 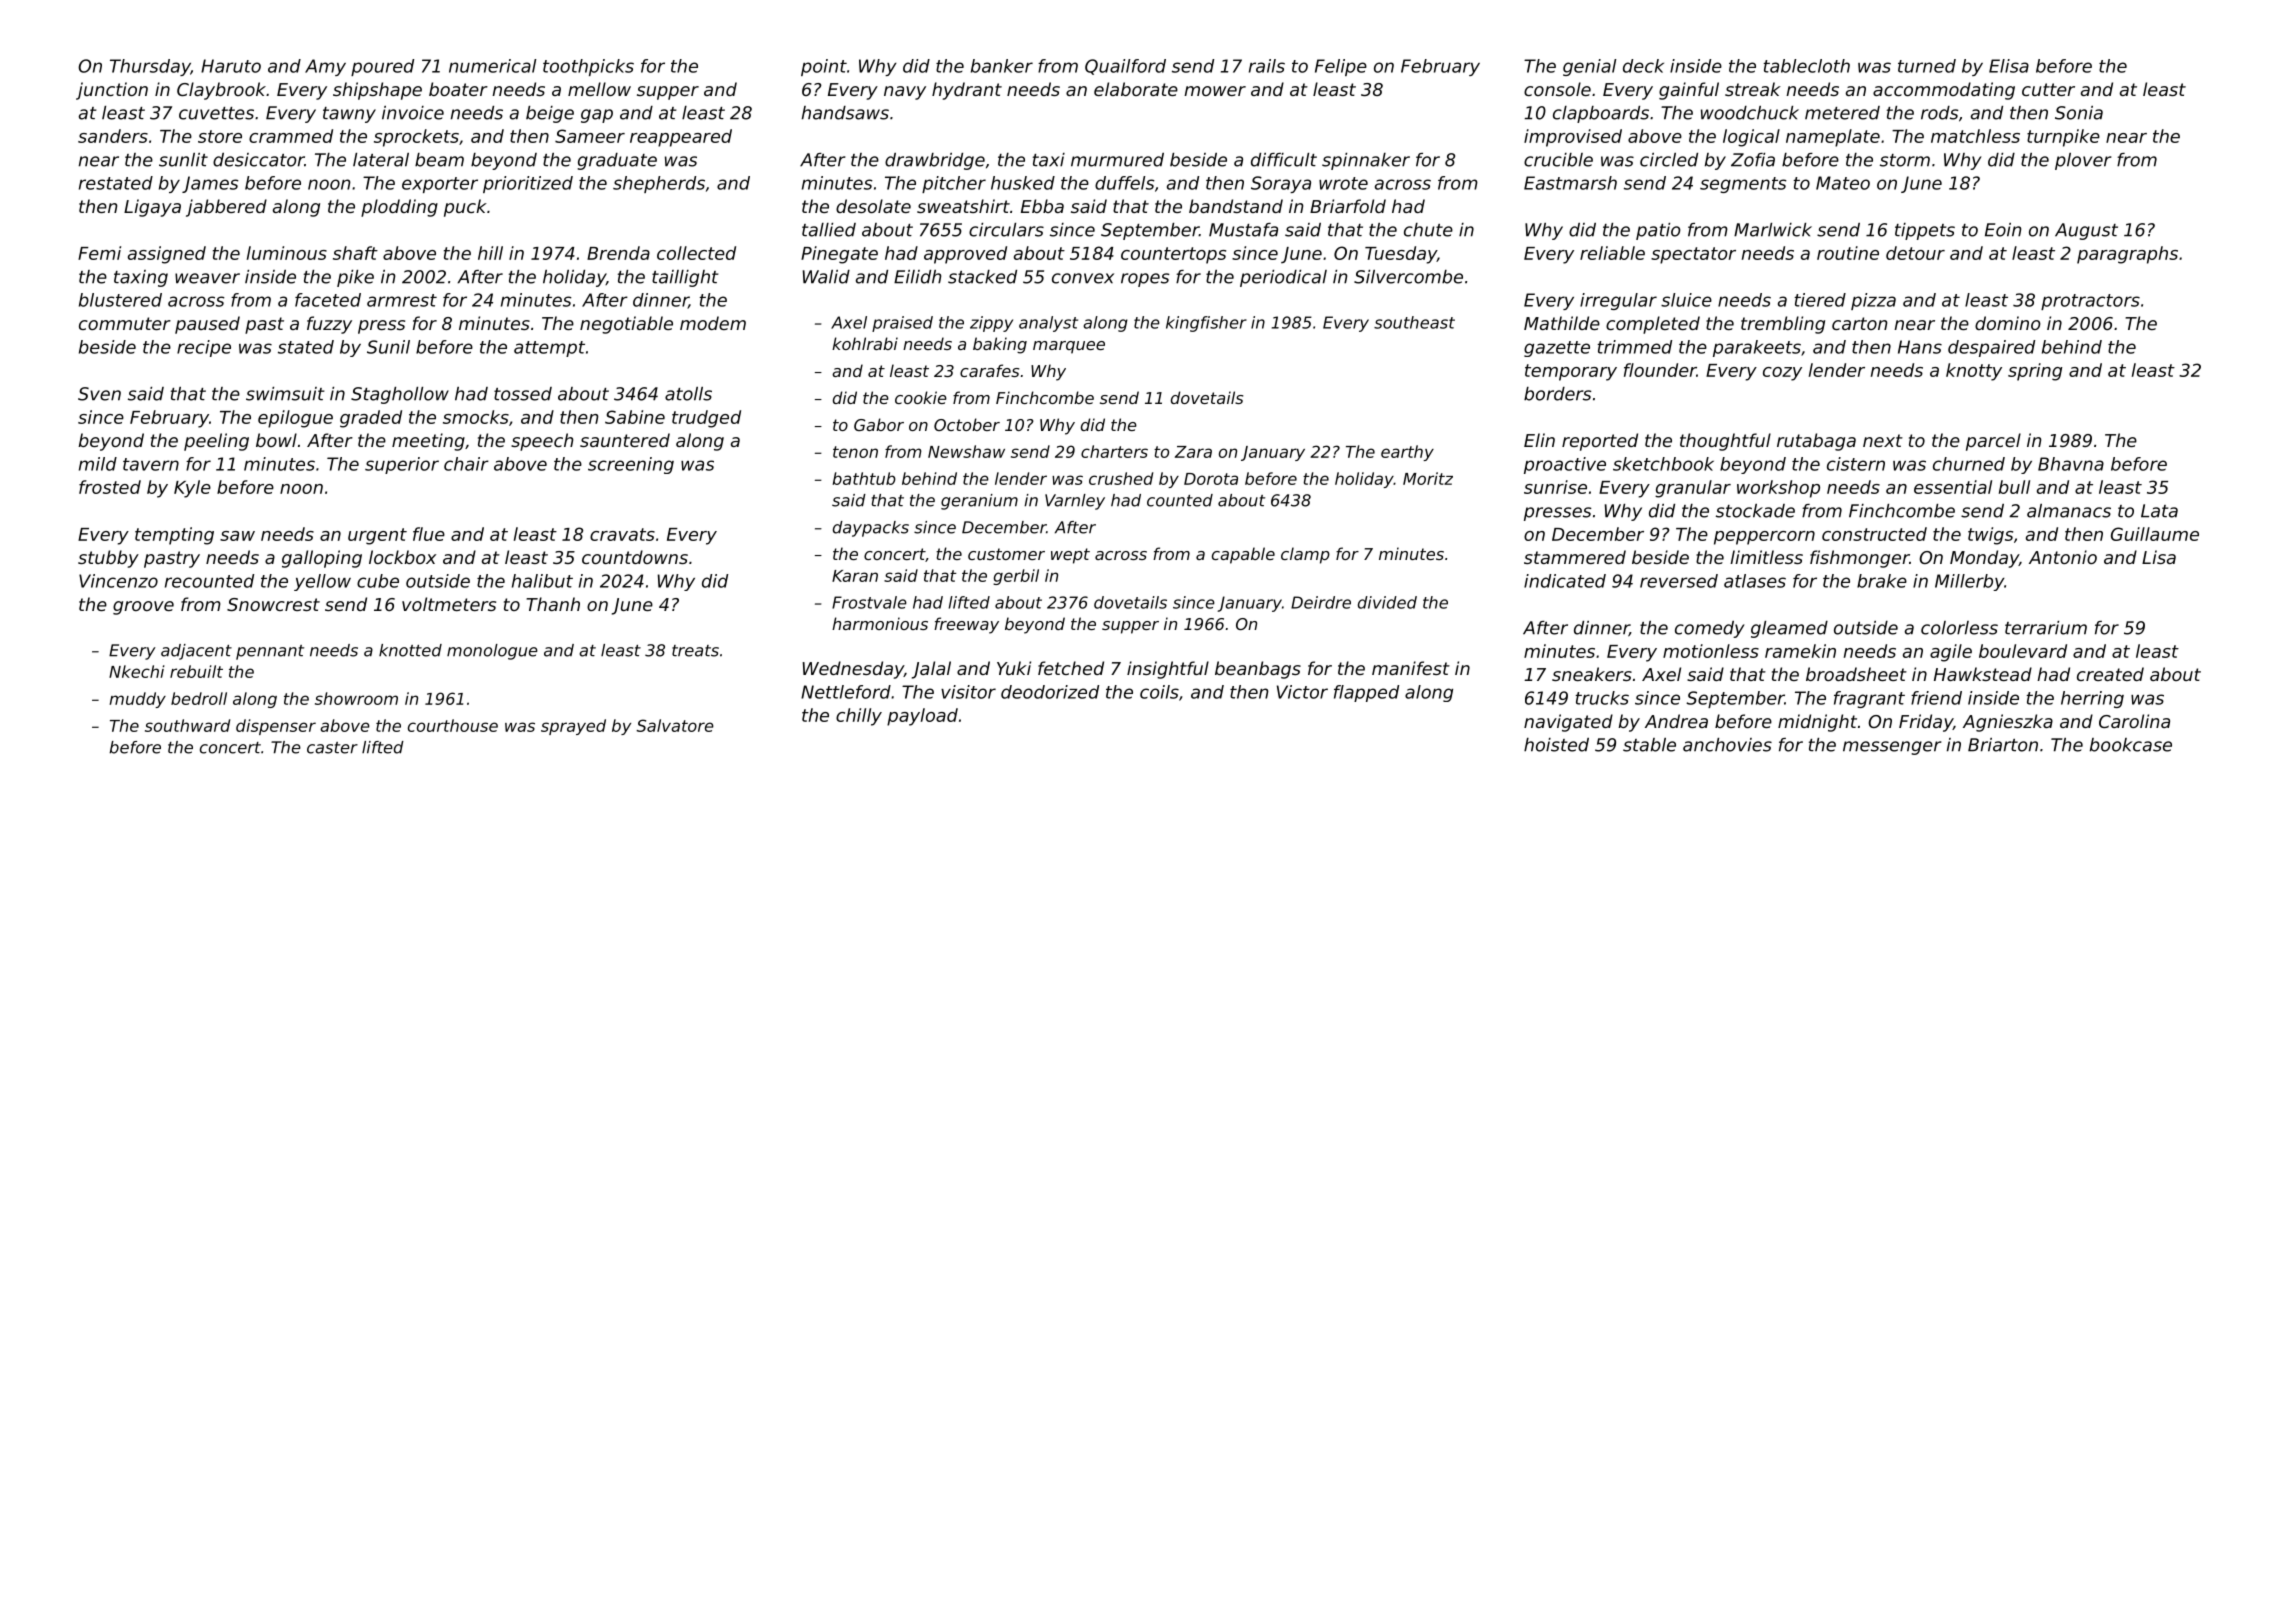 What do you see at coordinates (2003, 230) in the screenshot?
I see `Eoin` at bounding box center [2003, 230].
